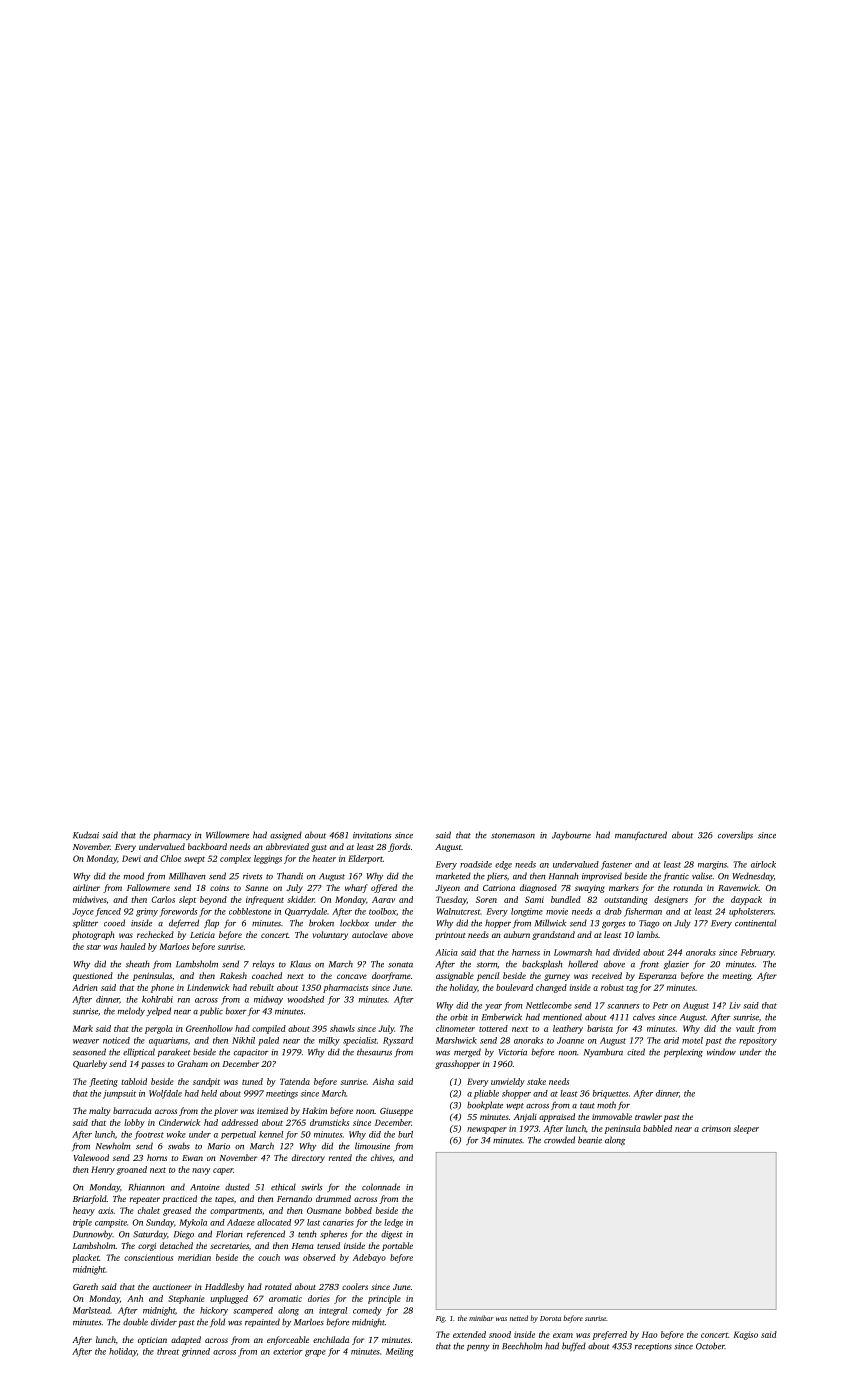 Image resolution: width=849 pixels, height=1400 pixels. I want to click on coolers, so click(355, 1286).
